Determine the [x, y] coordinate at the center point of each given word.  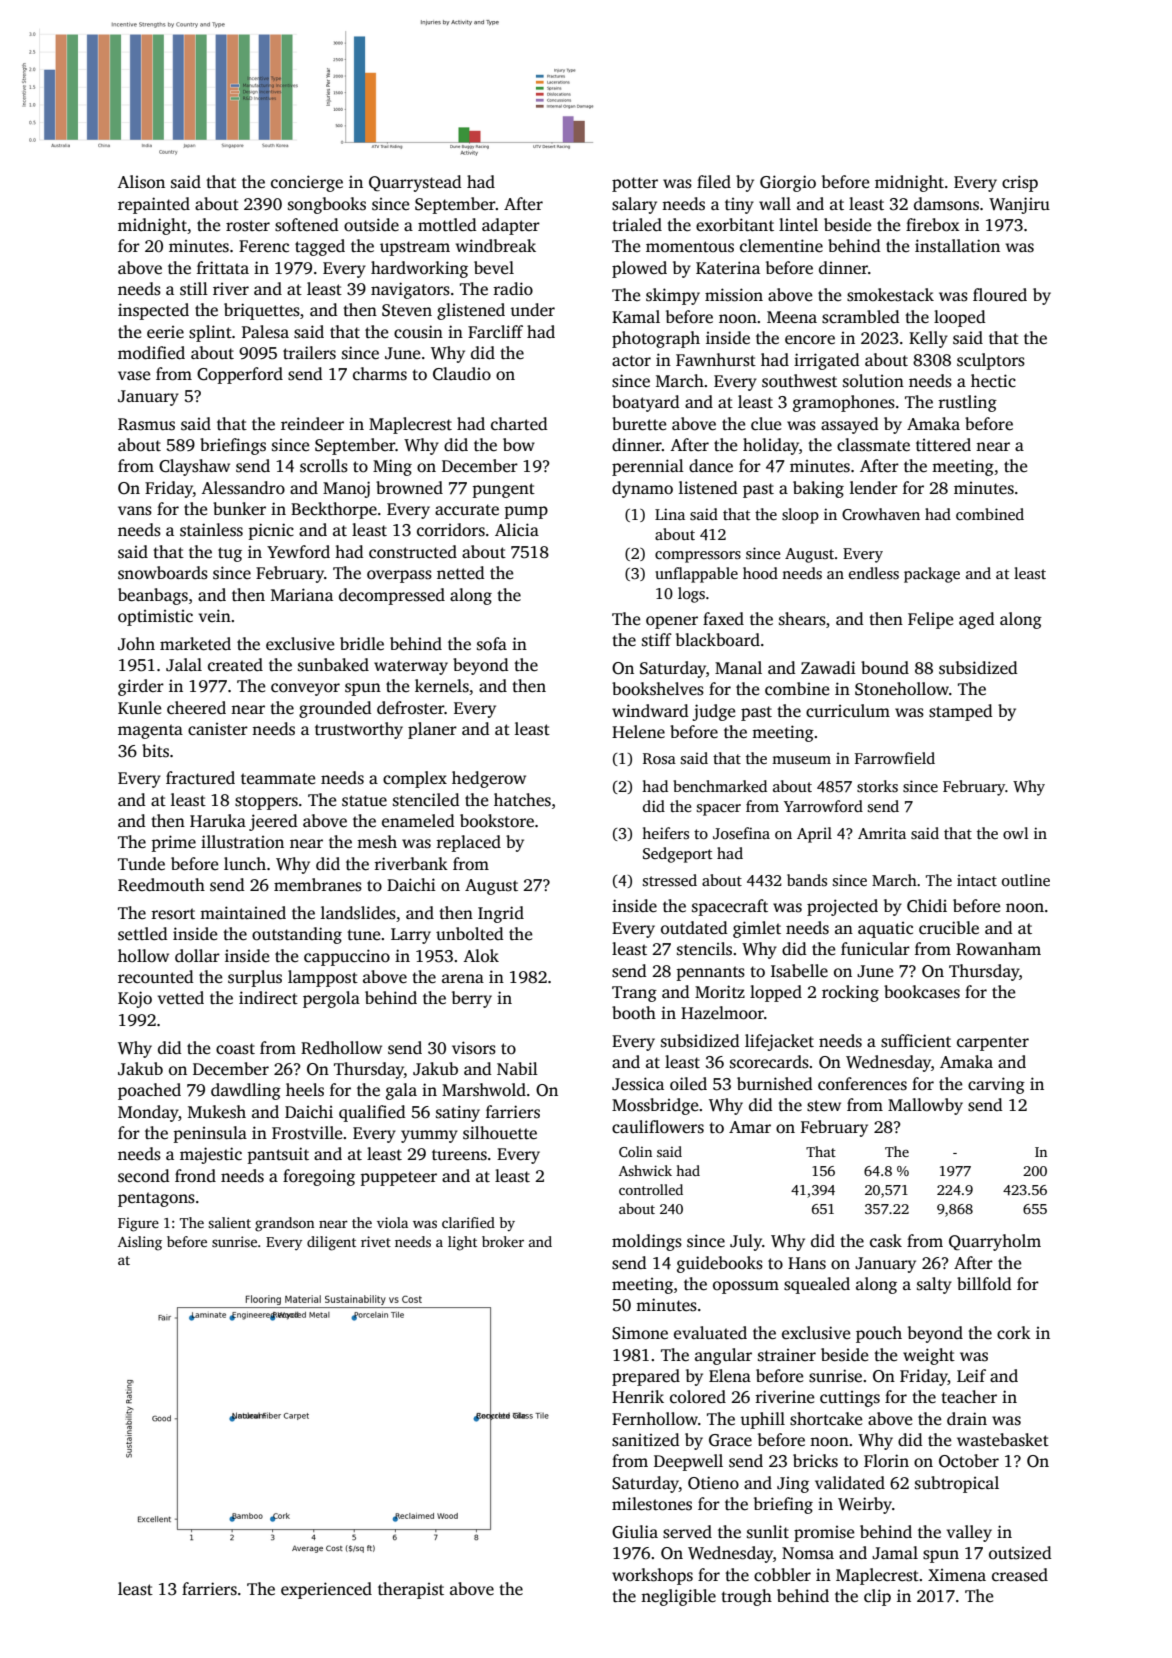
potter [635, 184]
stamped [961, 712]
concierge [307, 183]
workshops [652, 1576]
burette [639, 424]
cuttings [850, 1399]
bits [155, 751]
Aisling [140, 1243]
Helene [638, 732]
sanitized [646, 1440]
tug [230, 554]
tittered [943, 445]
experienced [326, 1590]
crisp [1020, 183]
